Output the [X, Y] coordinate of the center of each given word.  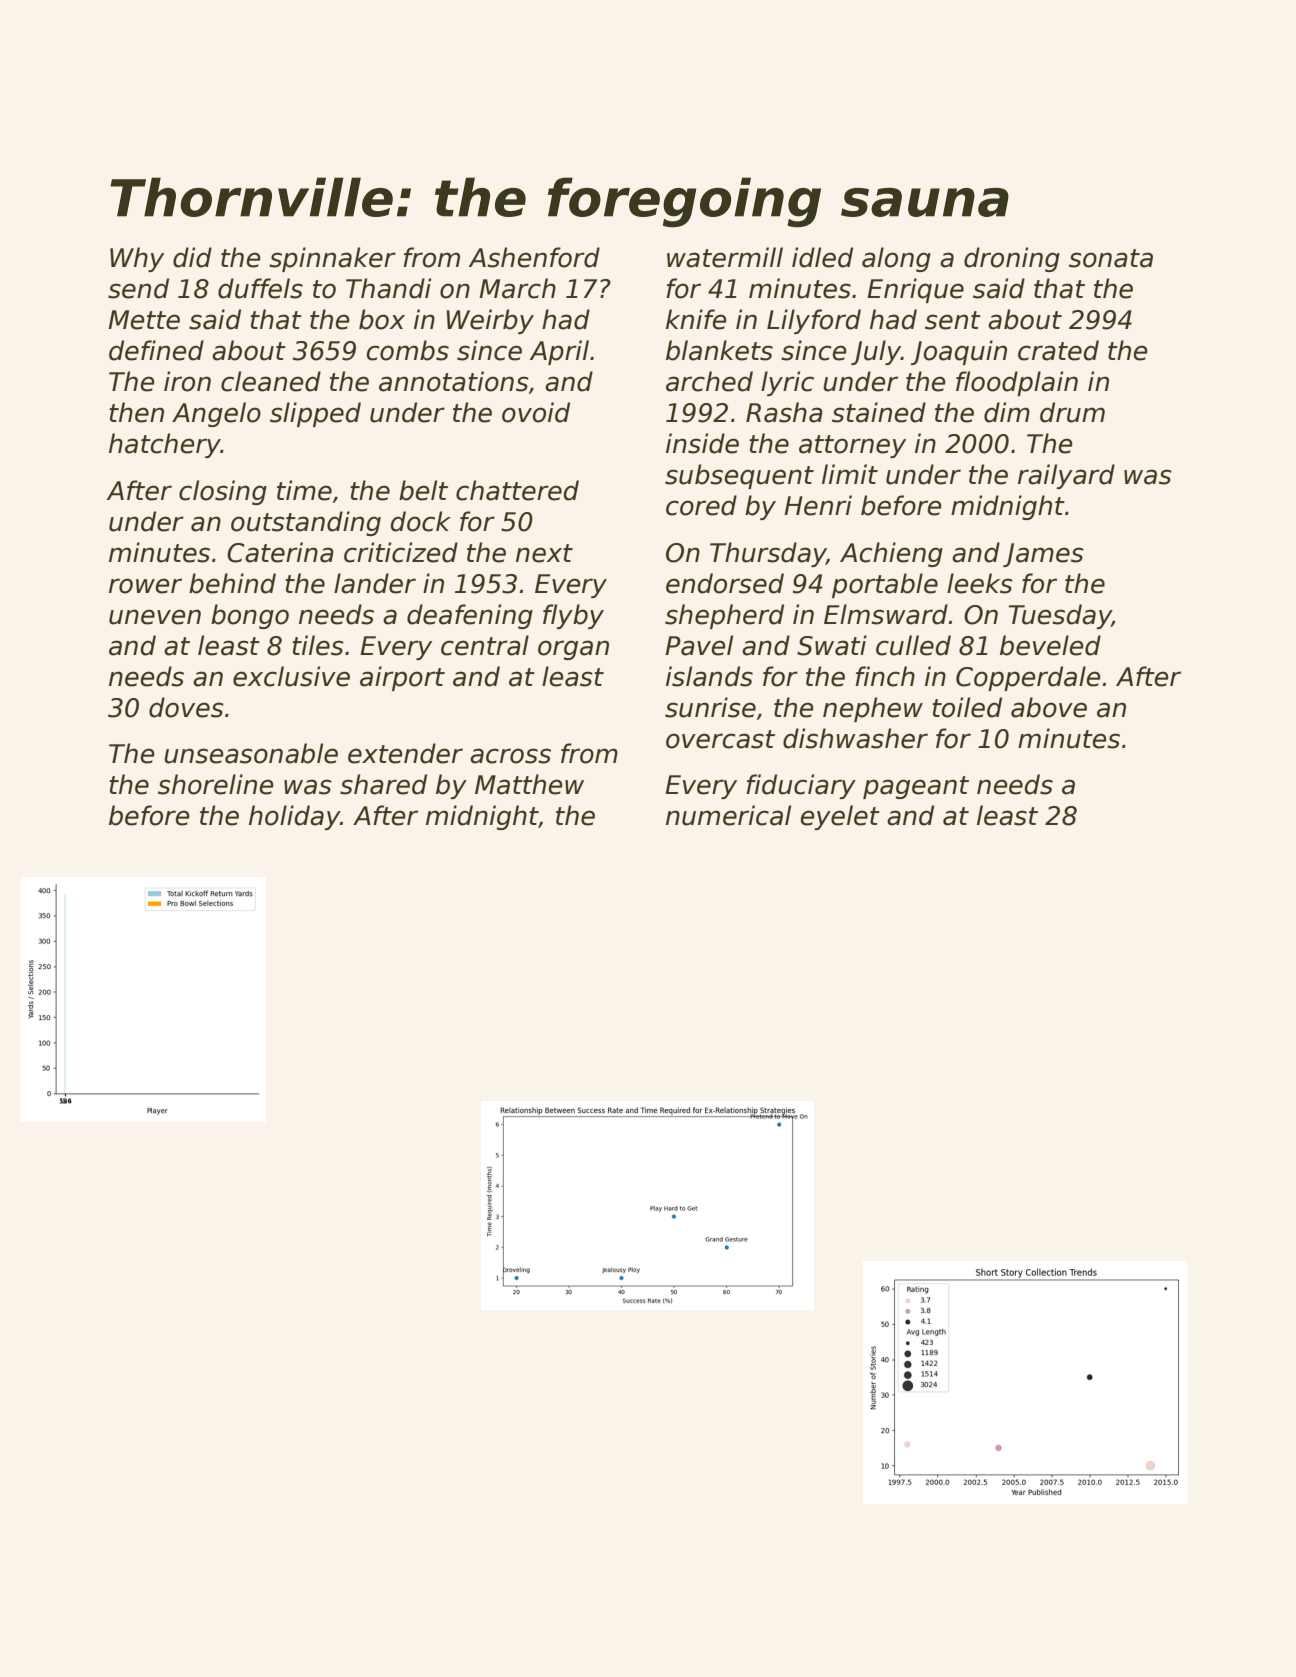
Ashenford [534, 257]
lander [375, 583]
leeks [980, 583]
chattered [517, 490]
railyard [1066, 476]
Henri [818, 505]
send [138, 288]
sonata [1111, 258]
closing [223, 492]
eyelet [840, 817]
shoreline [215, 784]
